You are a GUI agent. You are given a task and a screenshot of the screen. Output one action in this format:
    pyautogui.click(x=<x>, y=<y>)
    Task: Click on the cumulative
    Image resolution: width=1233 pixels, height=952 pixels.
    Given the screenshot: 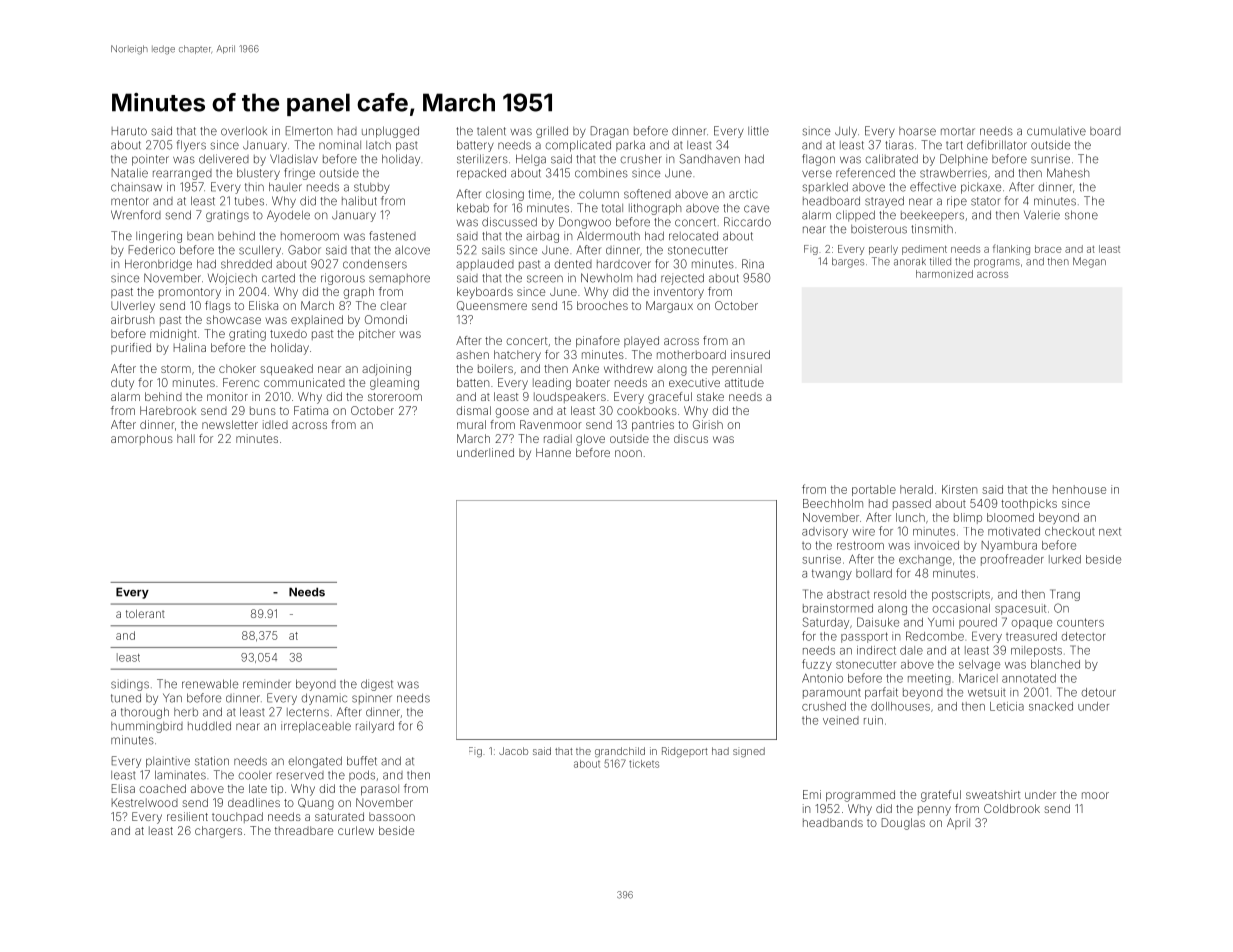 What is the action you would take?
    pyautogui.click(x=1056, y=131)
